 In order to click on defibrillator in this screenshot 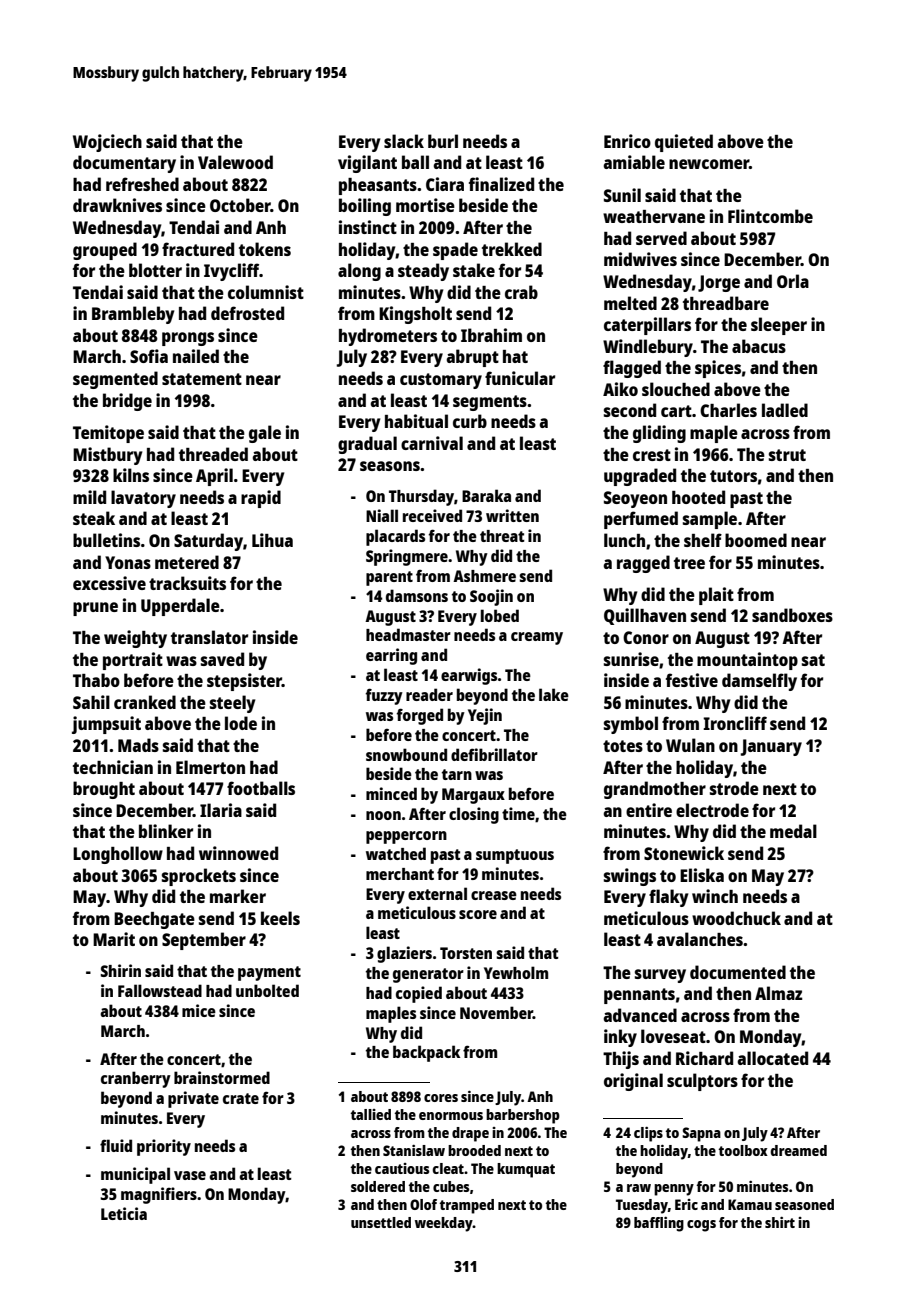, I will do `click(494, 754)`.
